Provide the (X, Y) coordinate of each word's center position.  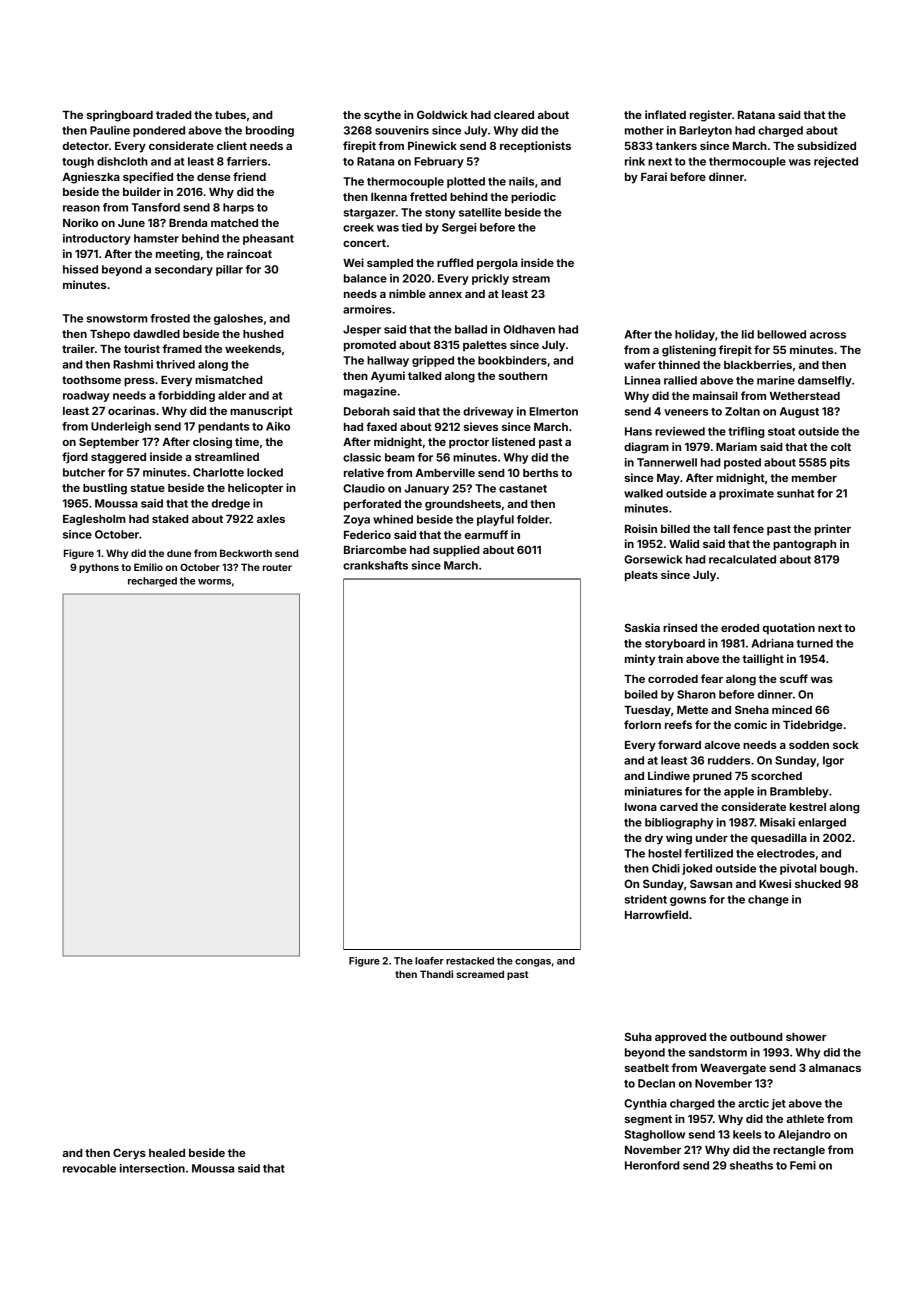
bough (837, 869)
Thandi (436, 974)
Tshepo (110, 335)
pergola (497, 264)
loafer (429, 961)
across (828, 335)
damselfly (825, 381)
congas (533, 963)
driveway (488, 412)
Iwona (641, 807)
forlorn (642, 724)
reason (81, 208)
